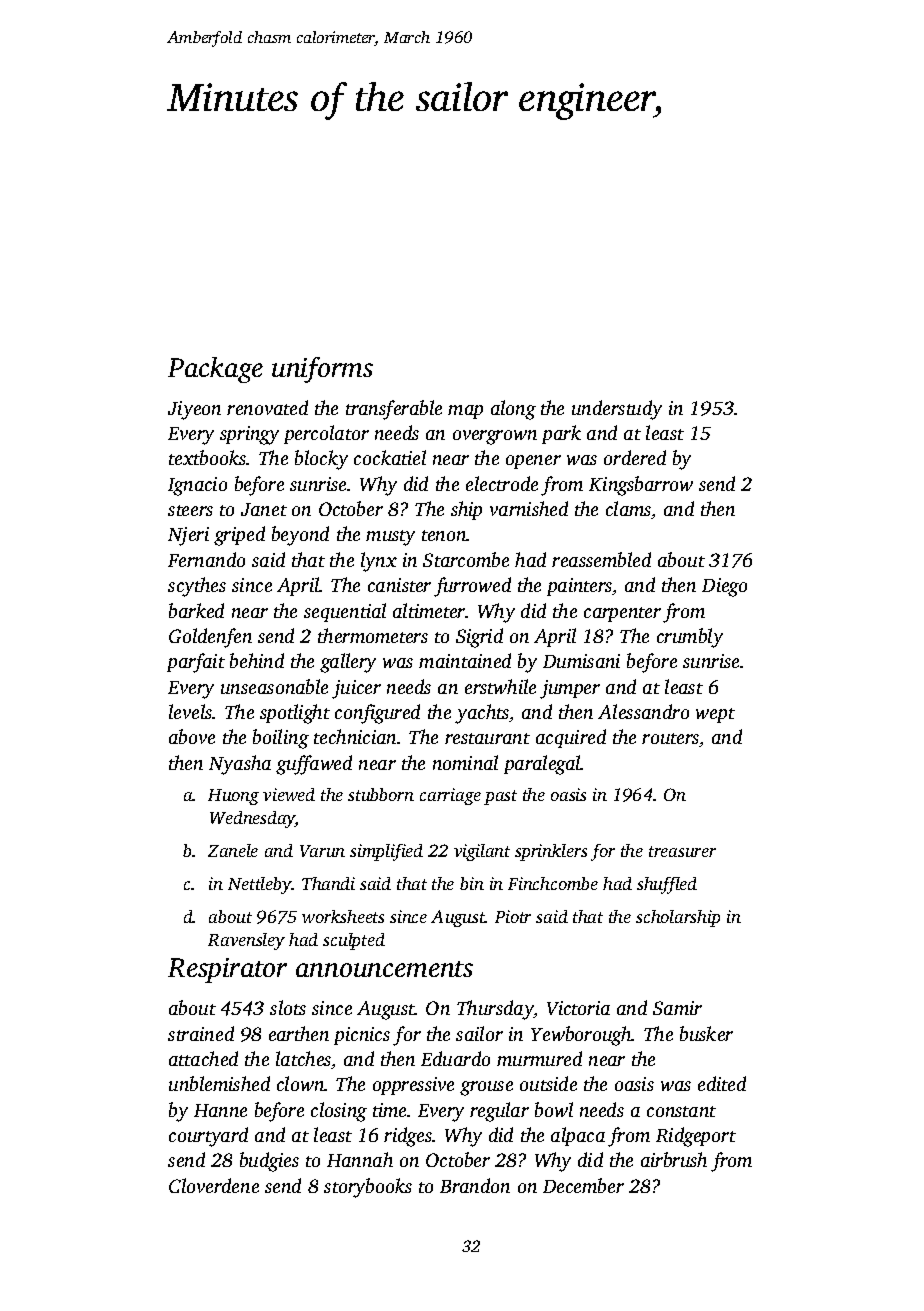 The height and width of the page is (1311, 924). Describe the element at coordinates (197, 486) in the page. I see `Ignacio` at that location.
